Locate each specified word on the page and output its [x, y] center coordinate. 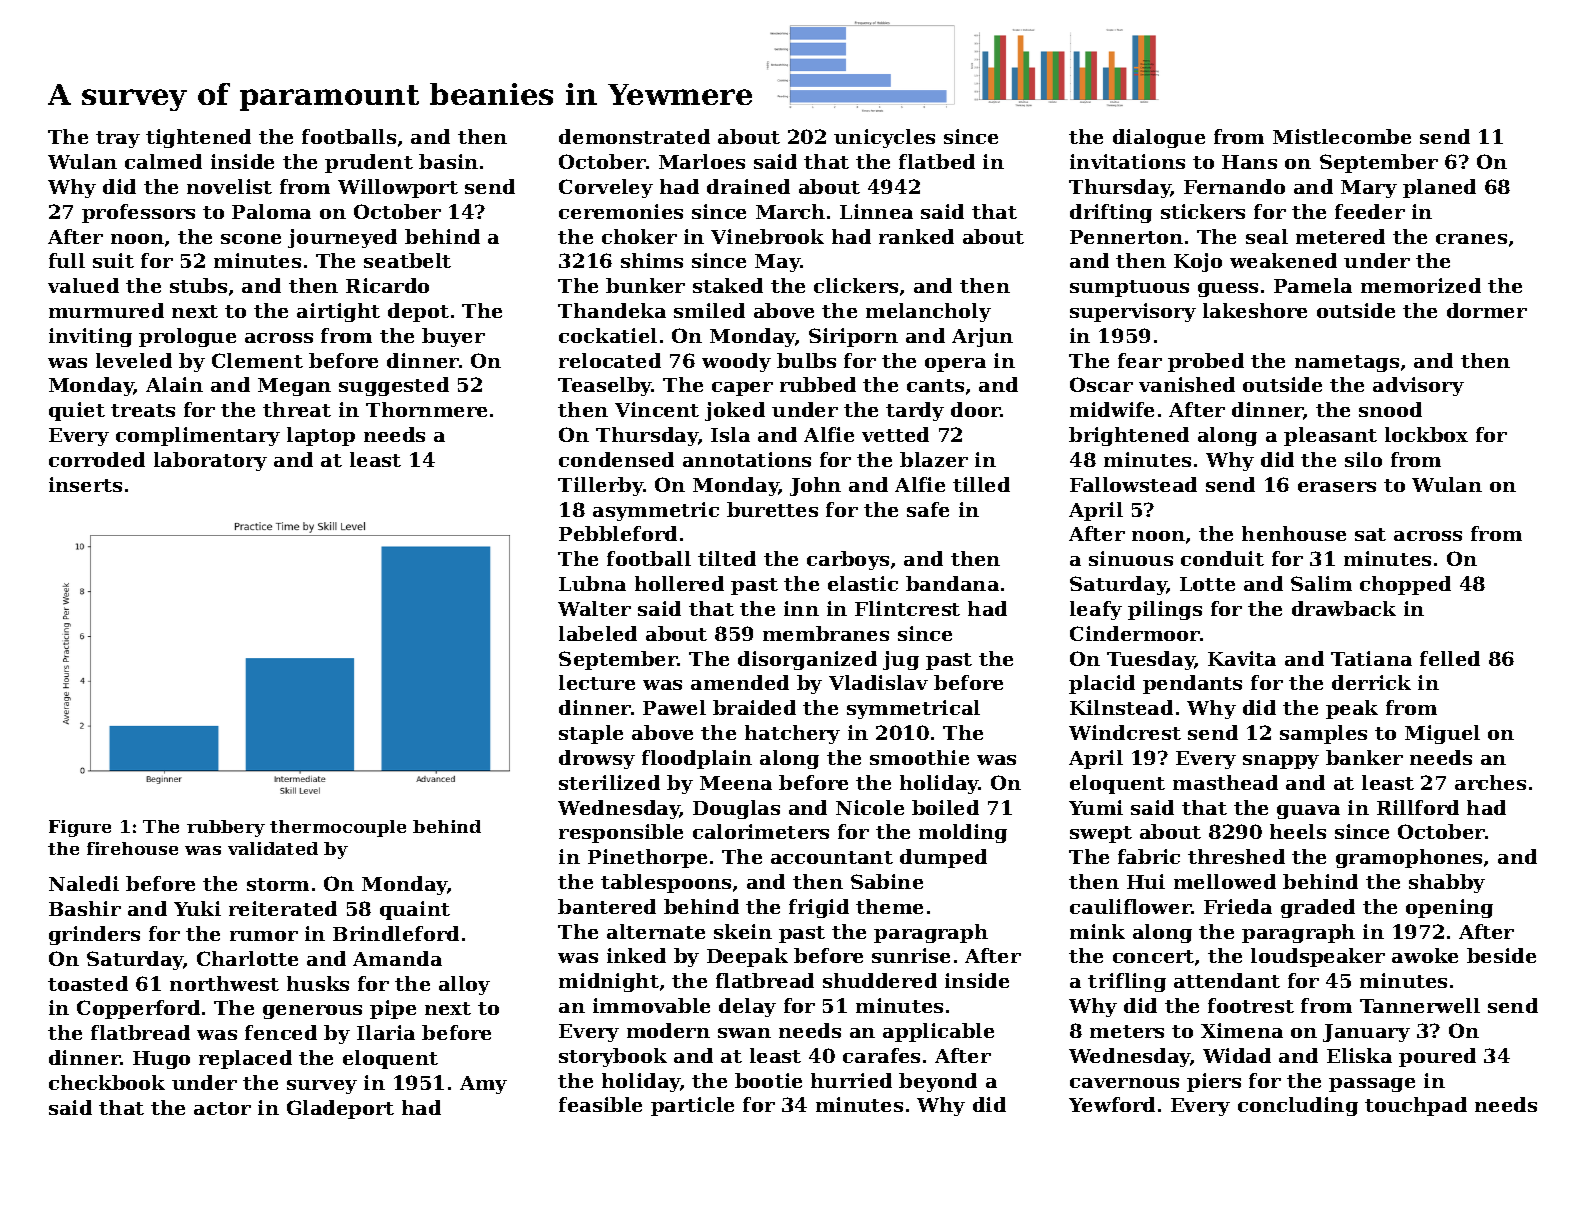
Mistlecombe [1342, 136]
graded [1318, 908]
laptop [321, 436]
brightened [1129, 436]
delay [747, 1007]
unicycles [884, 138]
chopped [1405, 585]
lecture [597, 682]
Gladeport [340, 1109]
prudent [369, 163]
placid [1102, 684]
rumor [264, 936]
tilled [981, 484]
